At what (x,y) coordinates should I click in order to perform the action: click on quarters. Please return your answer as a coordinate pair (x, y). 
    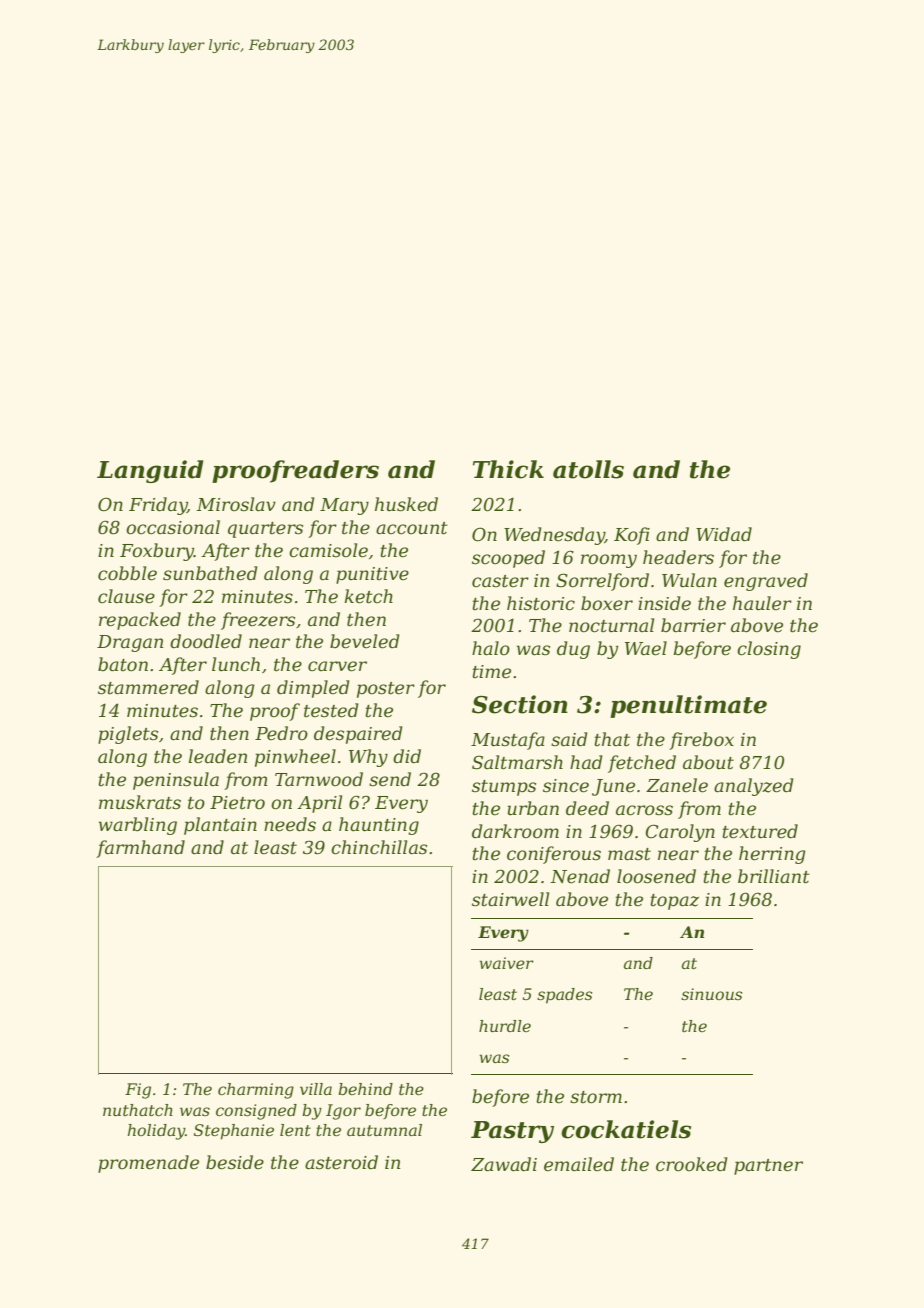
    Looking at the image, I should click on (265, 530).
